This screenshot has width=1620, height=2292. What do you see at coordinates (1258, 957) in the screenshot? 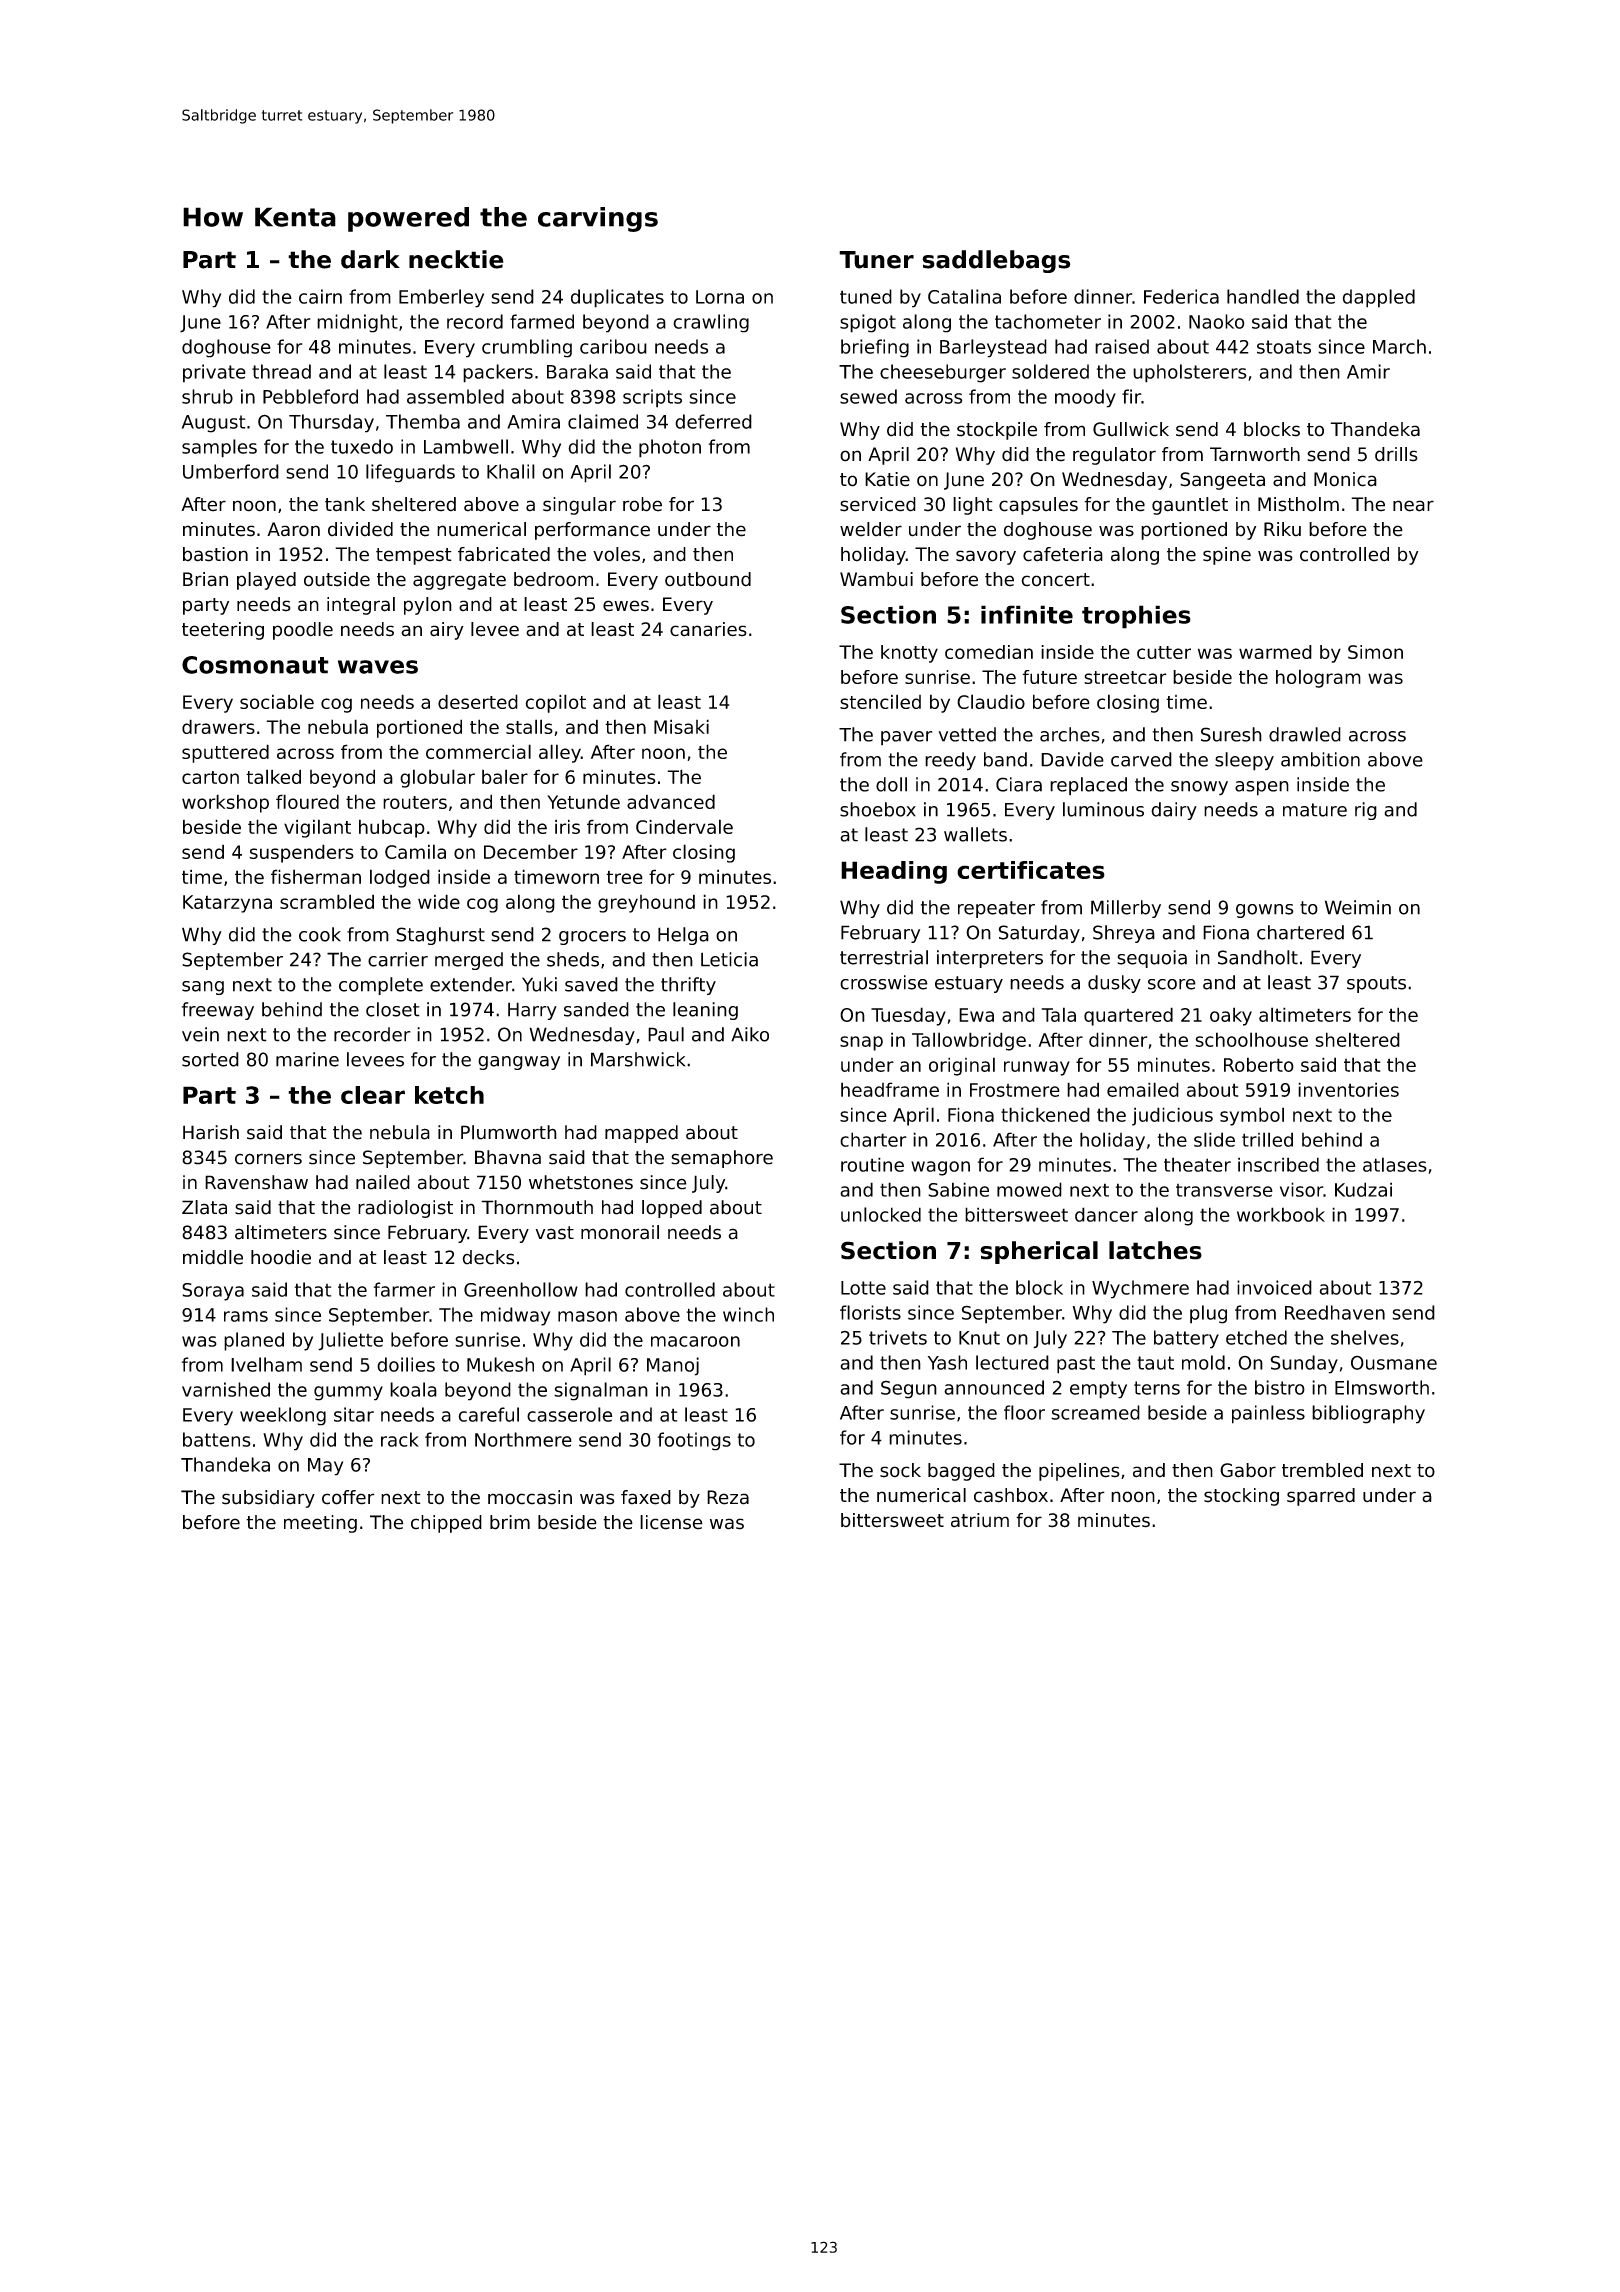
I see `Sandholt` at bounding box center [1258, 957].
